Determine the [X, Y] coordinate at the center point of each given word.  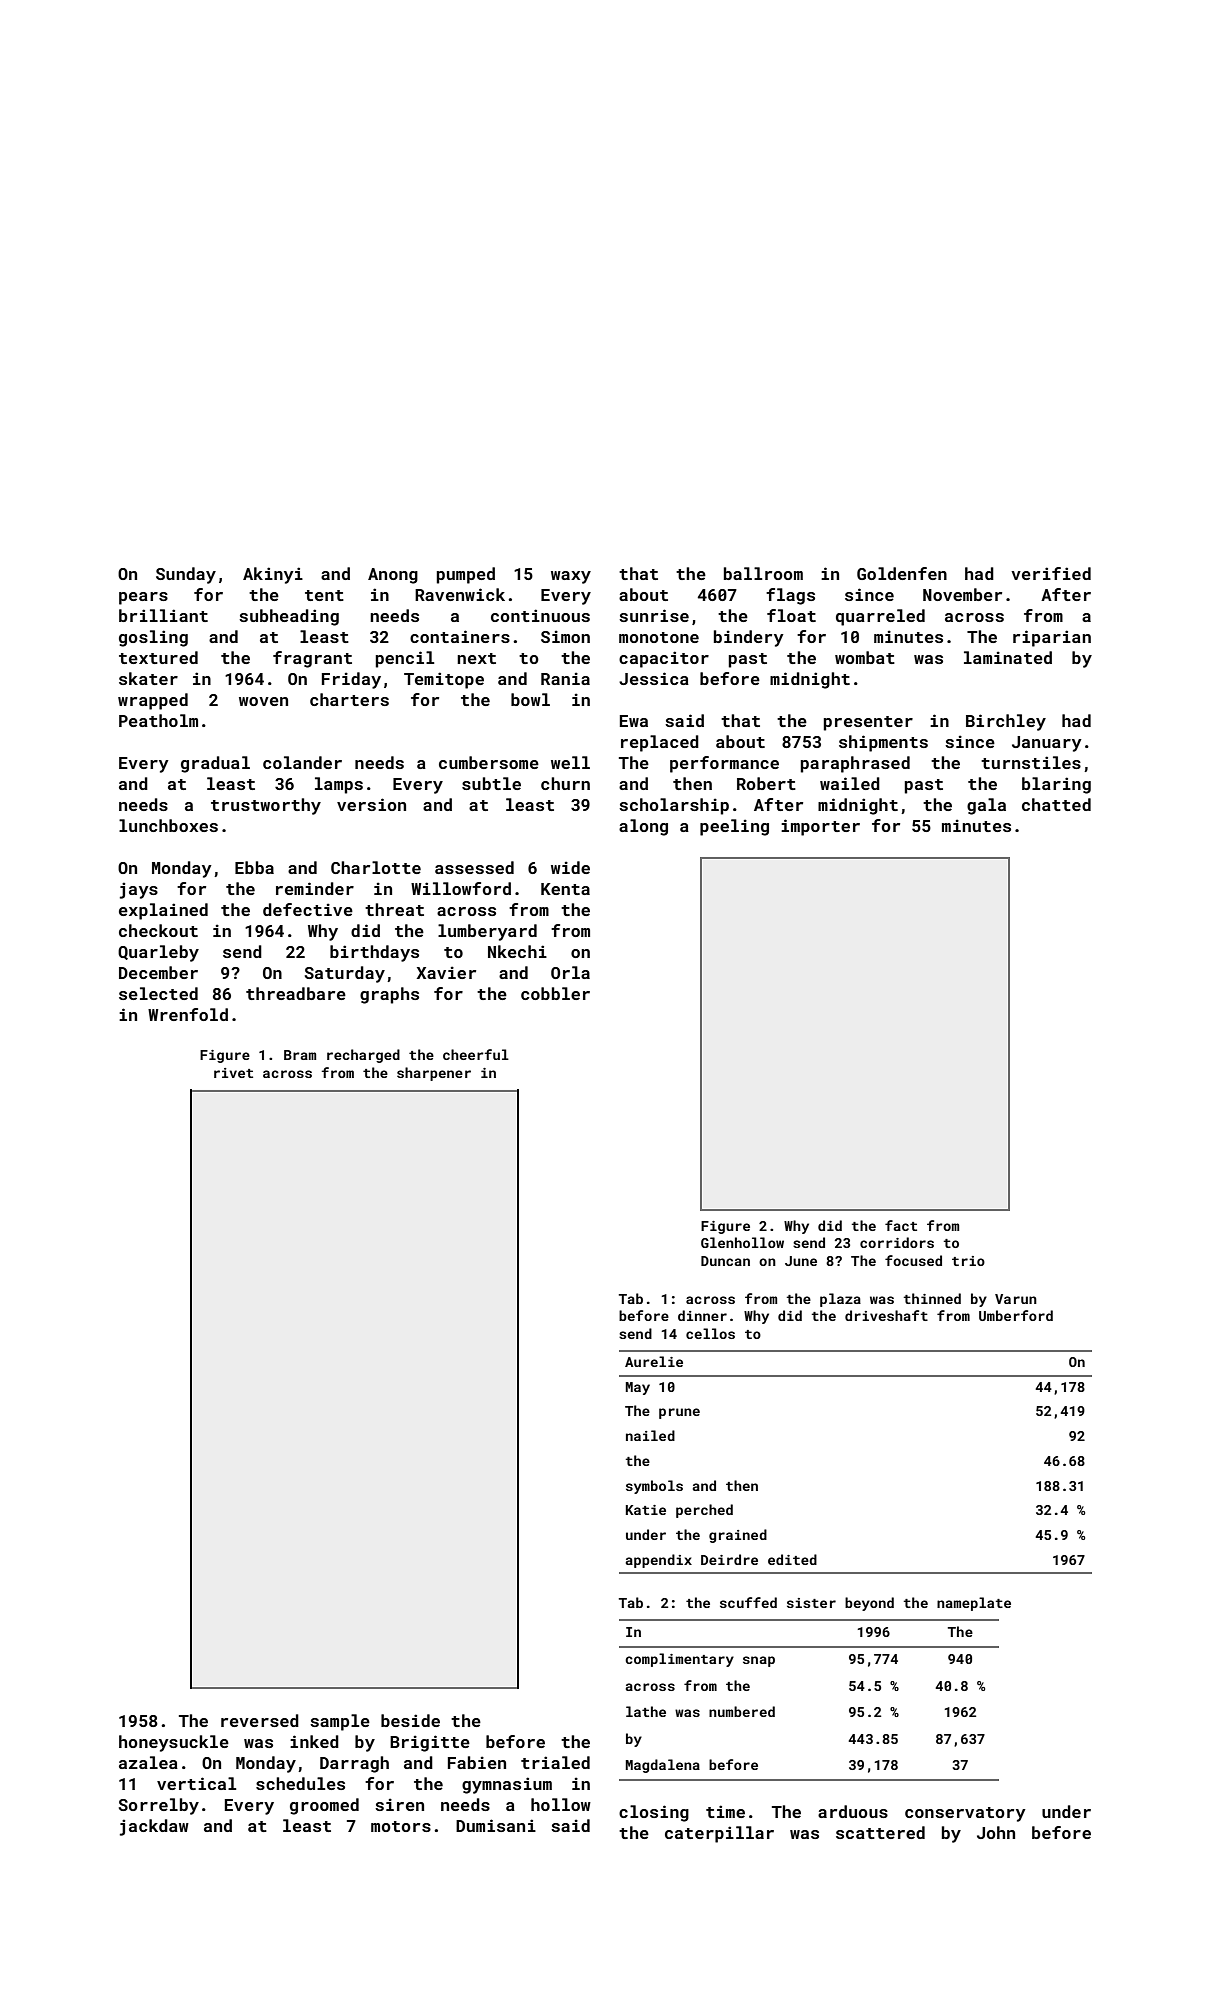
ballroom [763, 573]
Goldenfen [902, 573]
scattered [880, 1832]
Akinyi [273, 575]
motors [401, 1826]
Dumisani [496, 1825]
